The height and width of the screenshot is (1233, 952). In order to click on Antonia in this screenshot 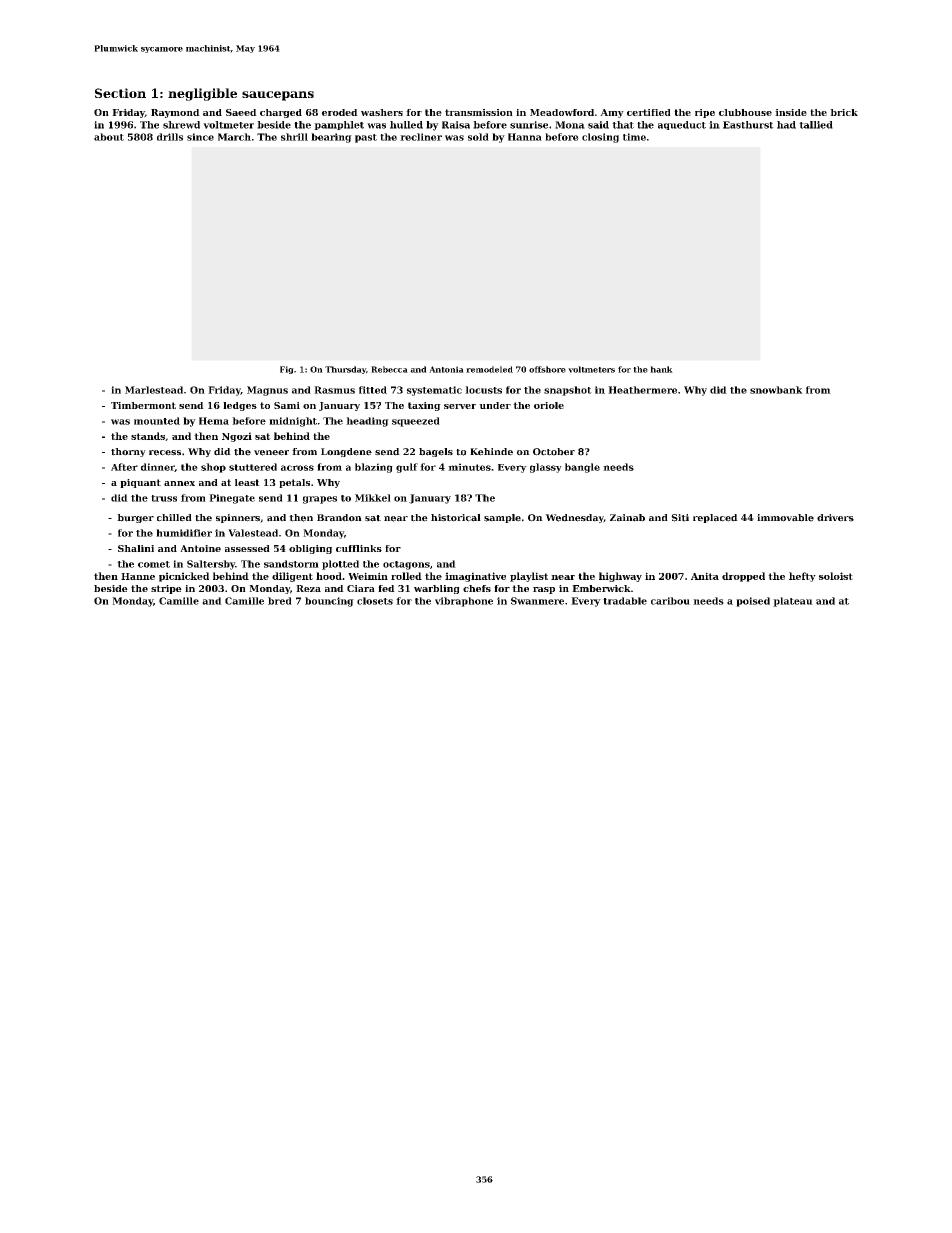, I will do `click(446, 369)`.
